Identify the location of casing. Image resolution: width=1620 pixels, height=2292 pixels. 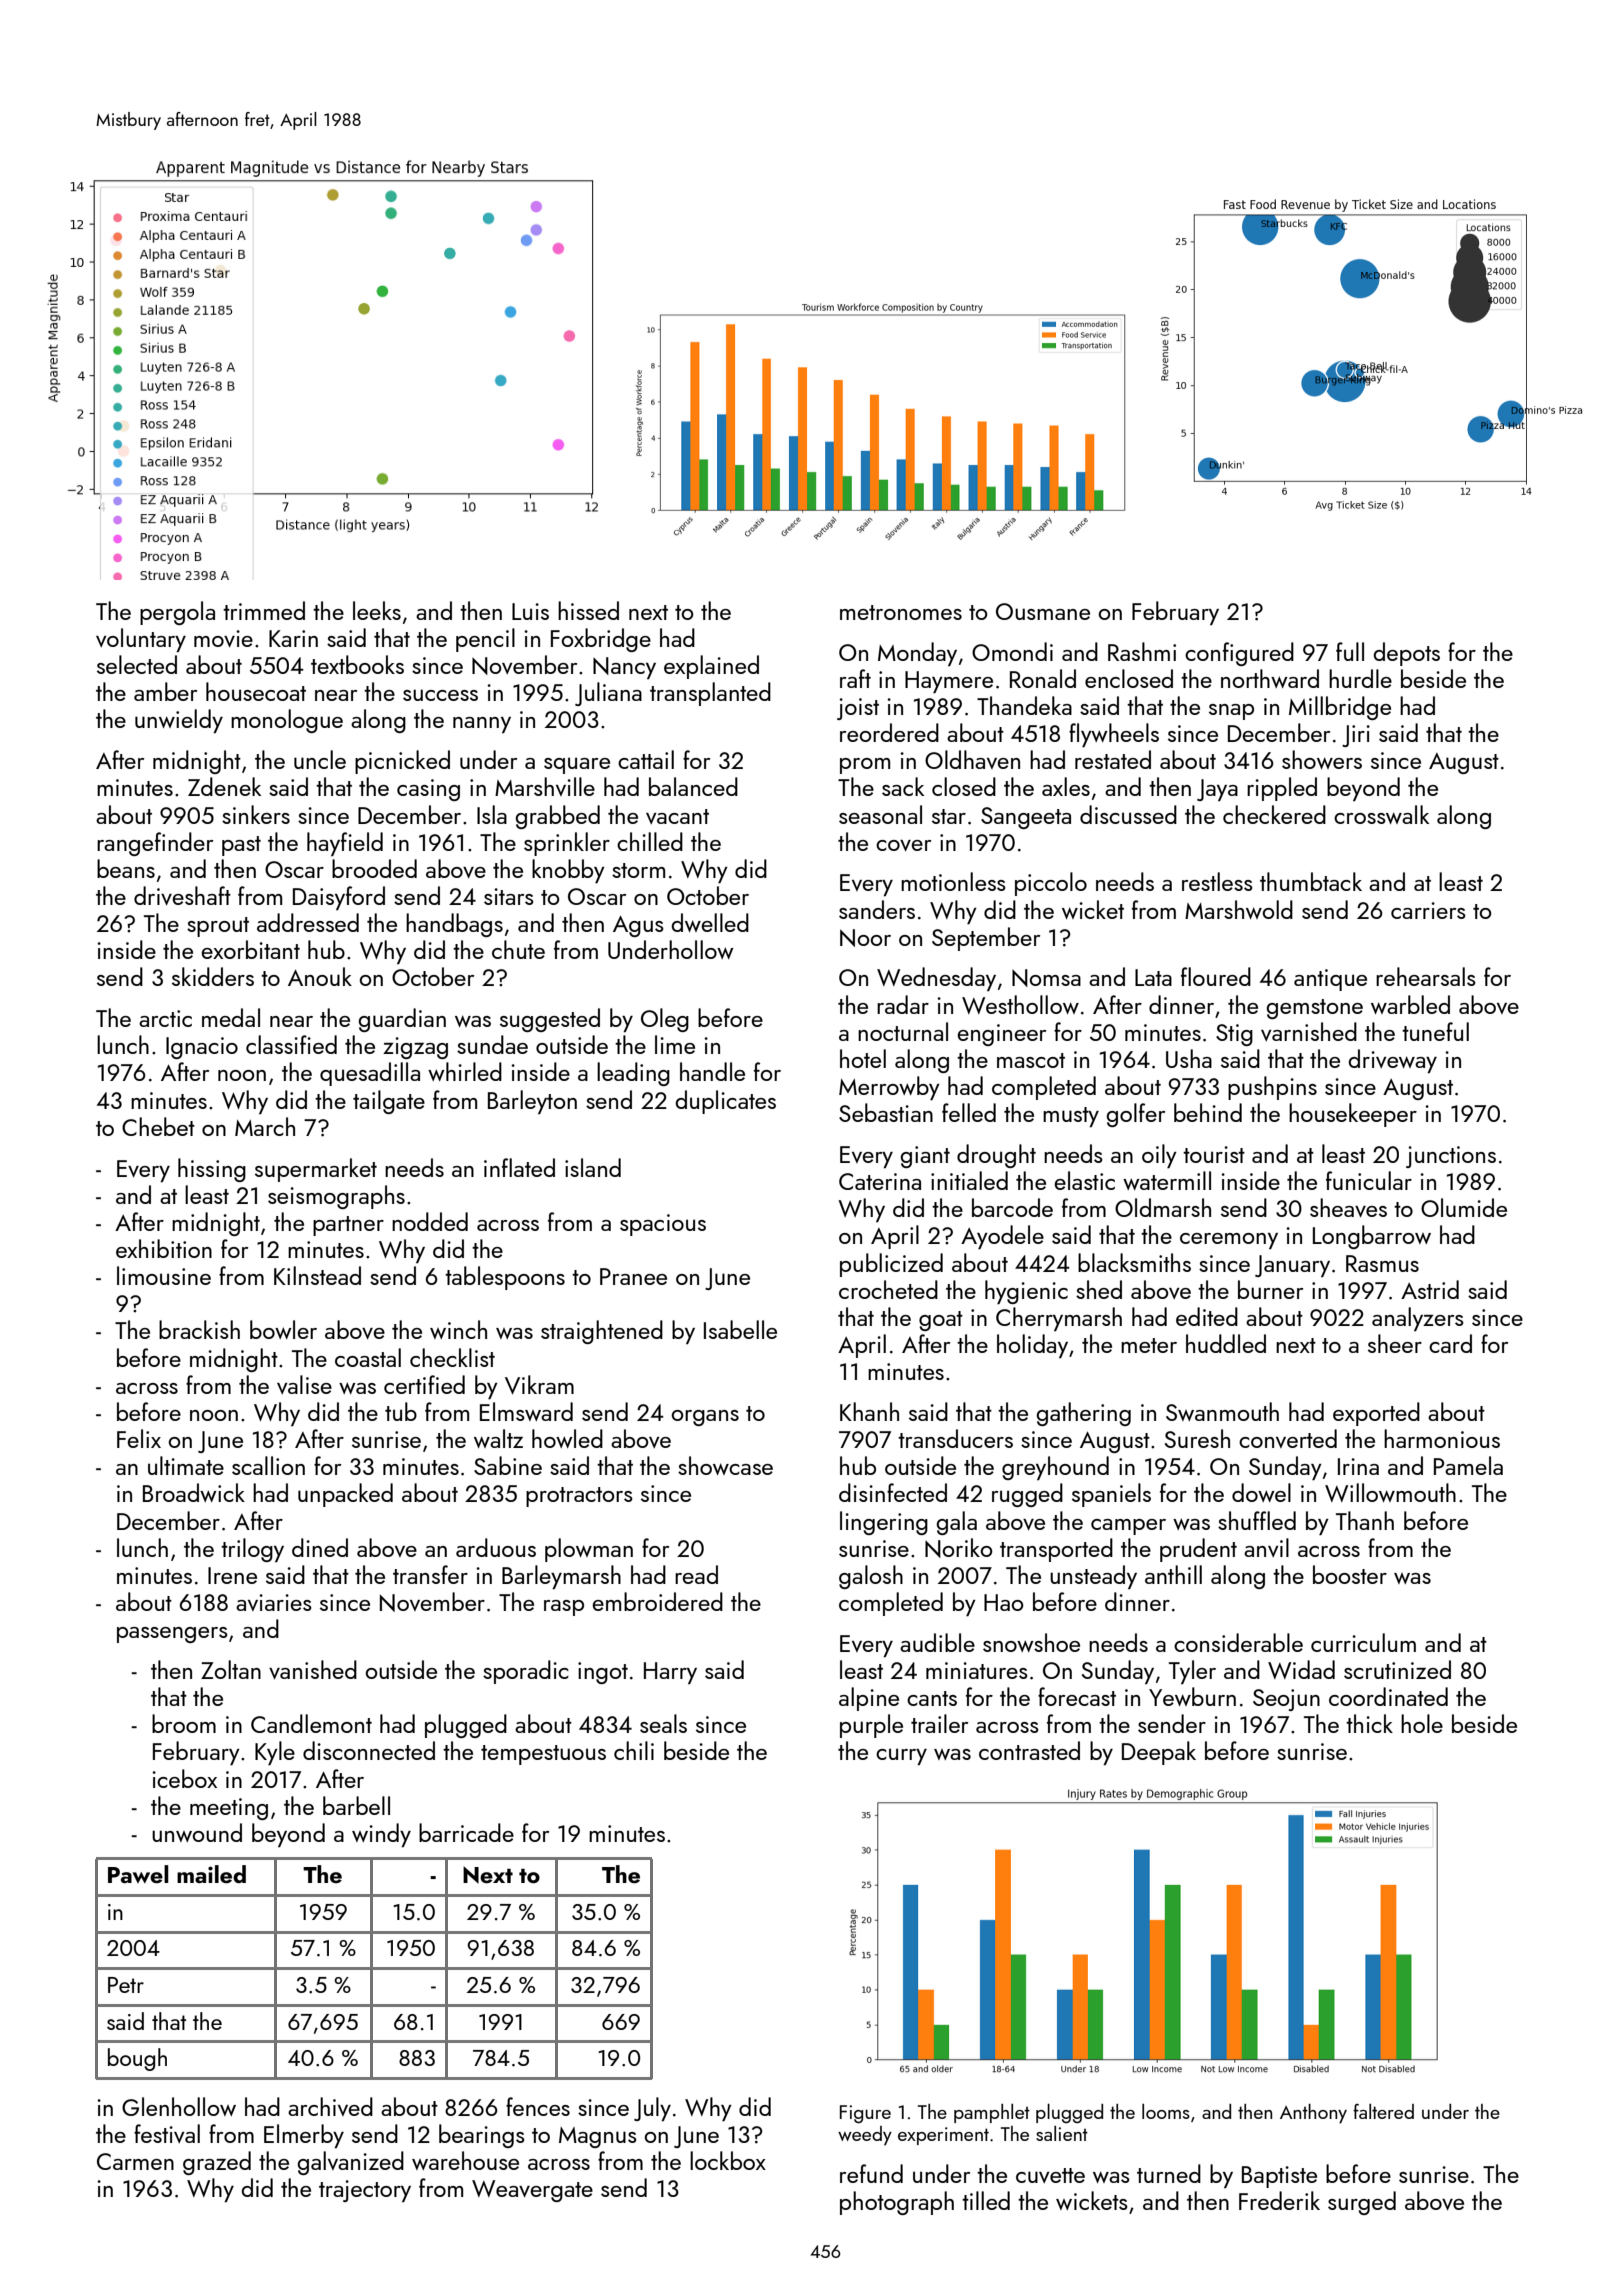
(428, 790).
